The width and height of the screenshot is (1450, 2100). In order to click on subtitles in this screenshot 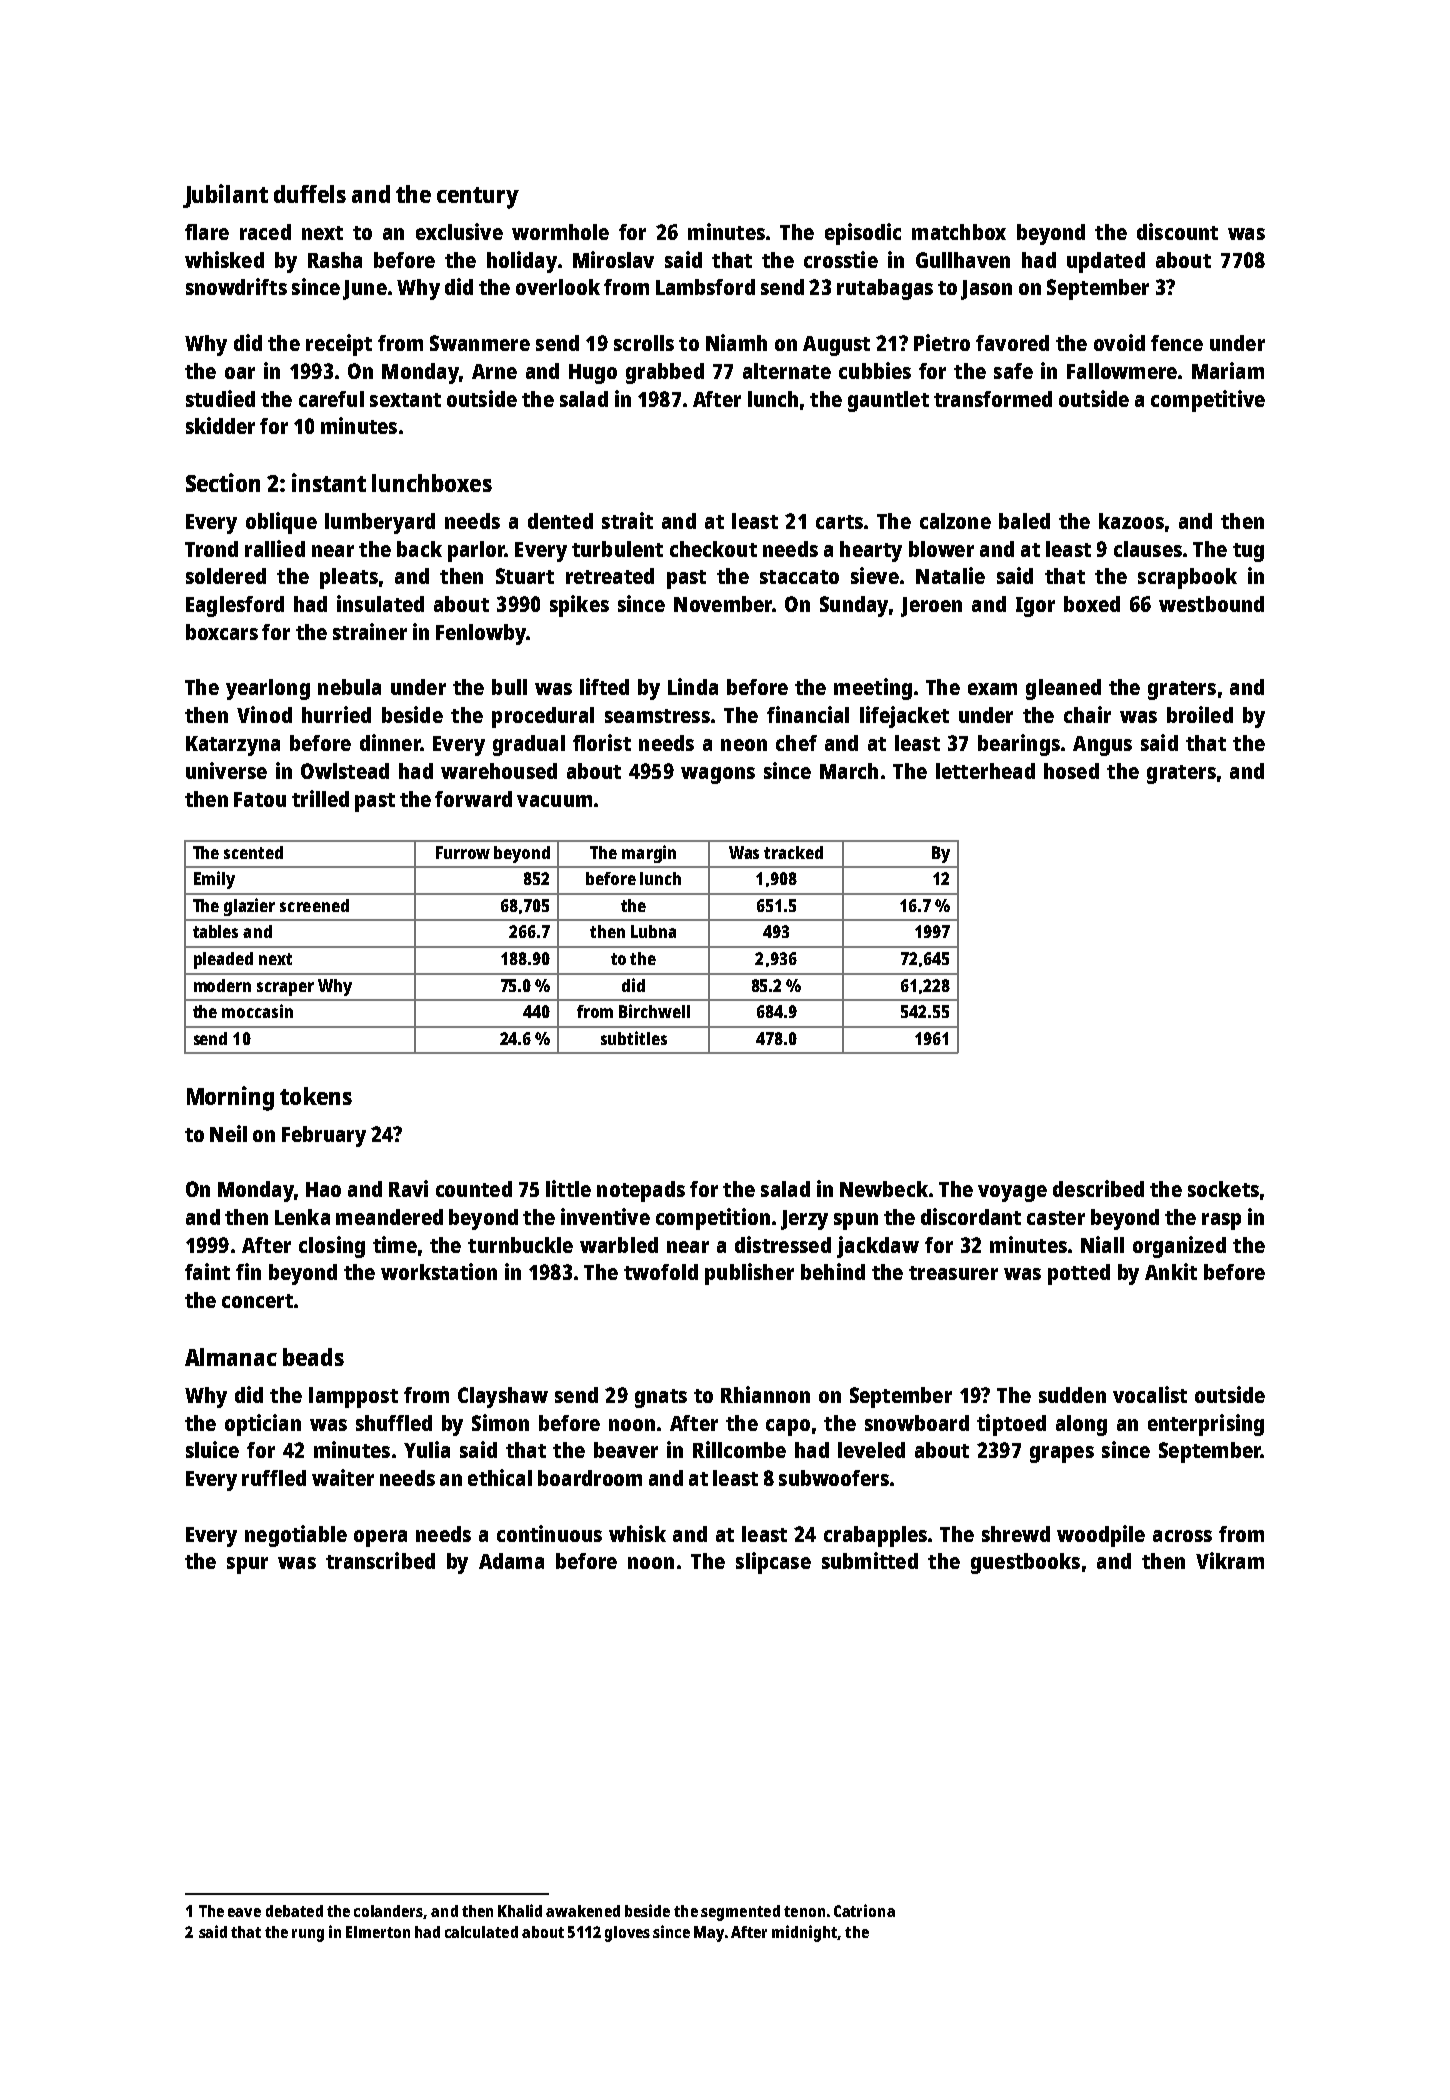, I will do `click(634, 1038)`.
